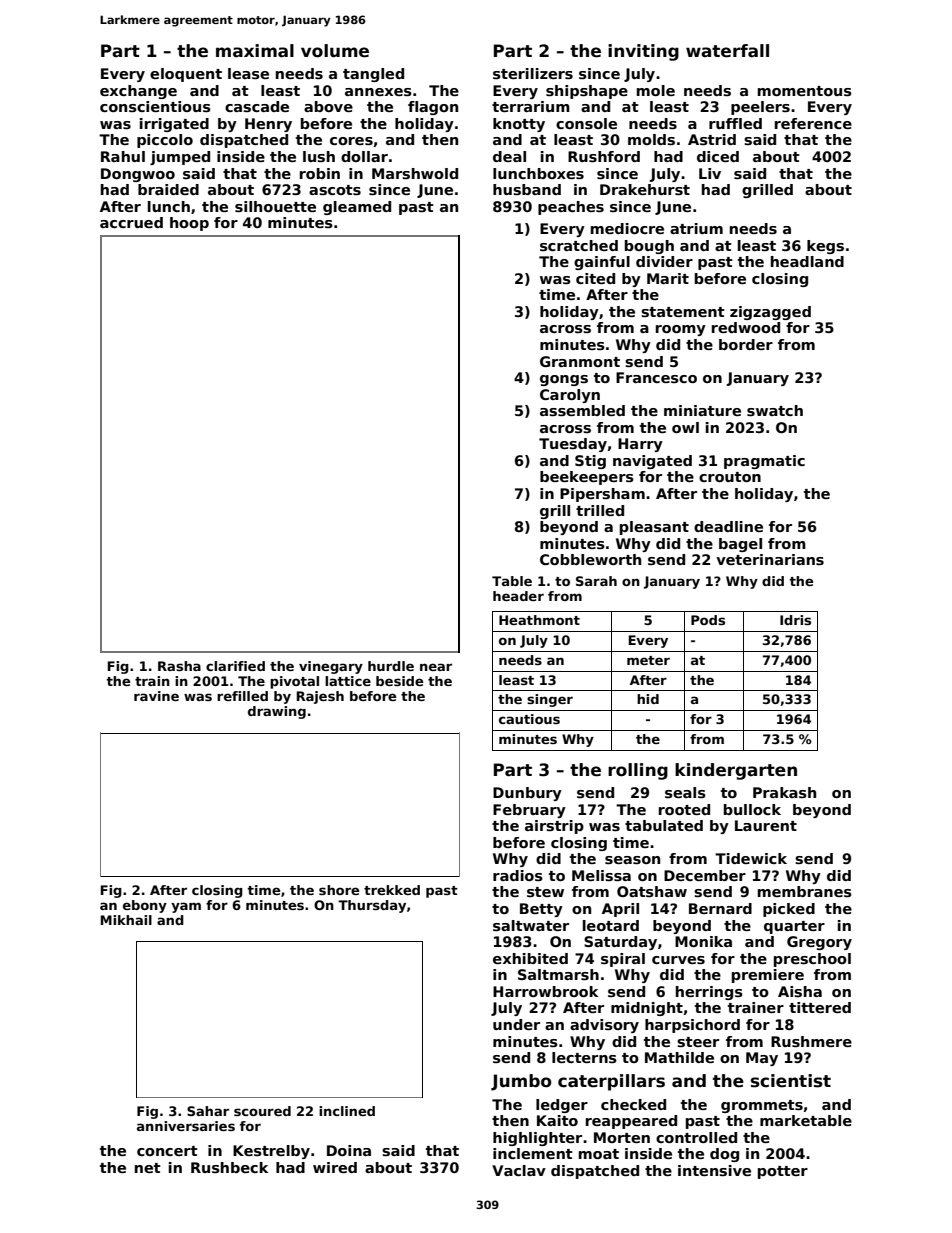 This screenshot has height=1233, width=952. What do you see at coordinates (573, 445) in the screenshot?
I see `Tuesday` at bounding box center [573, 445].
